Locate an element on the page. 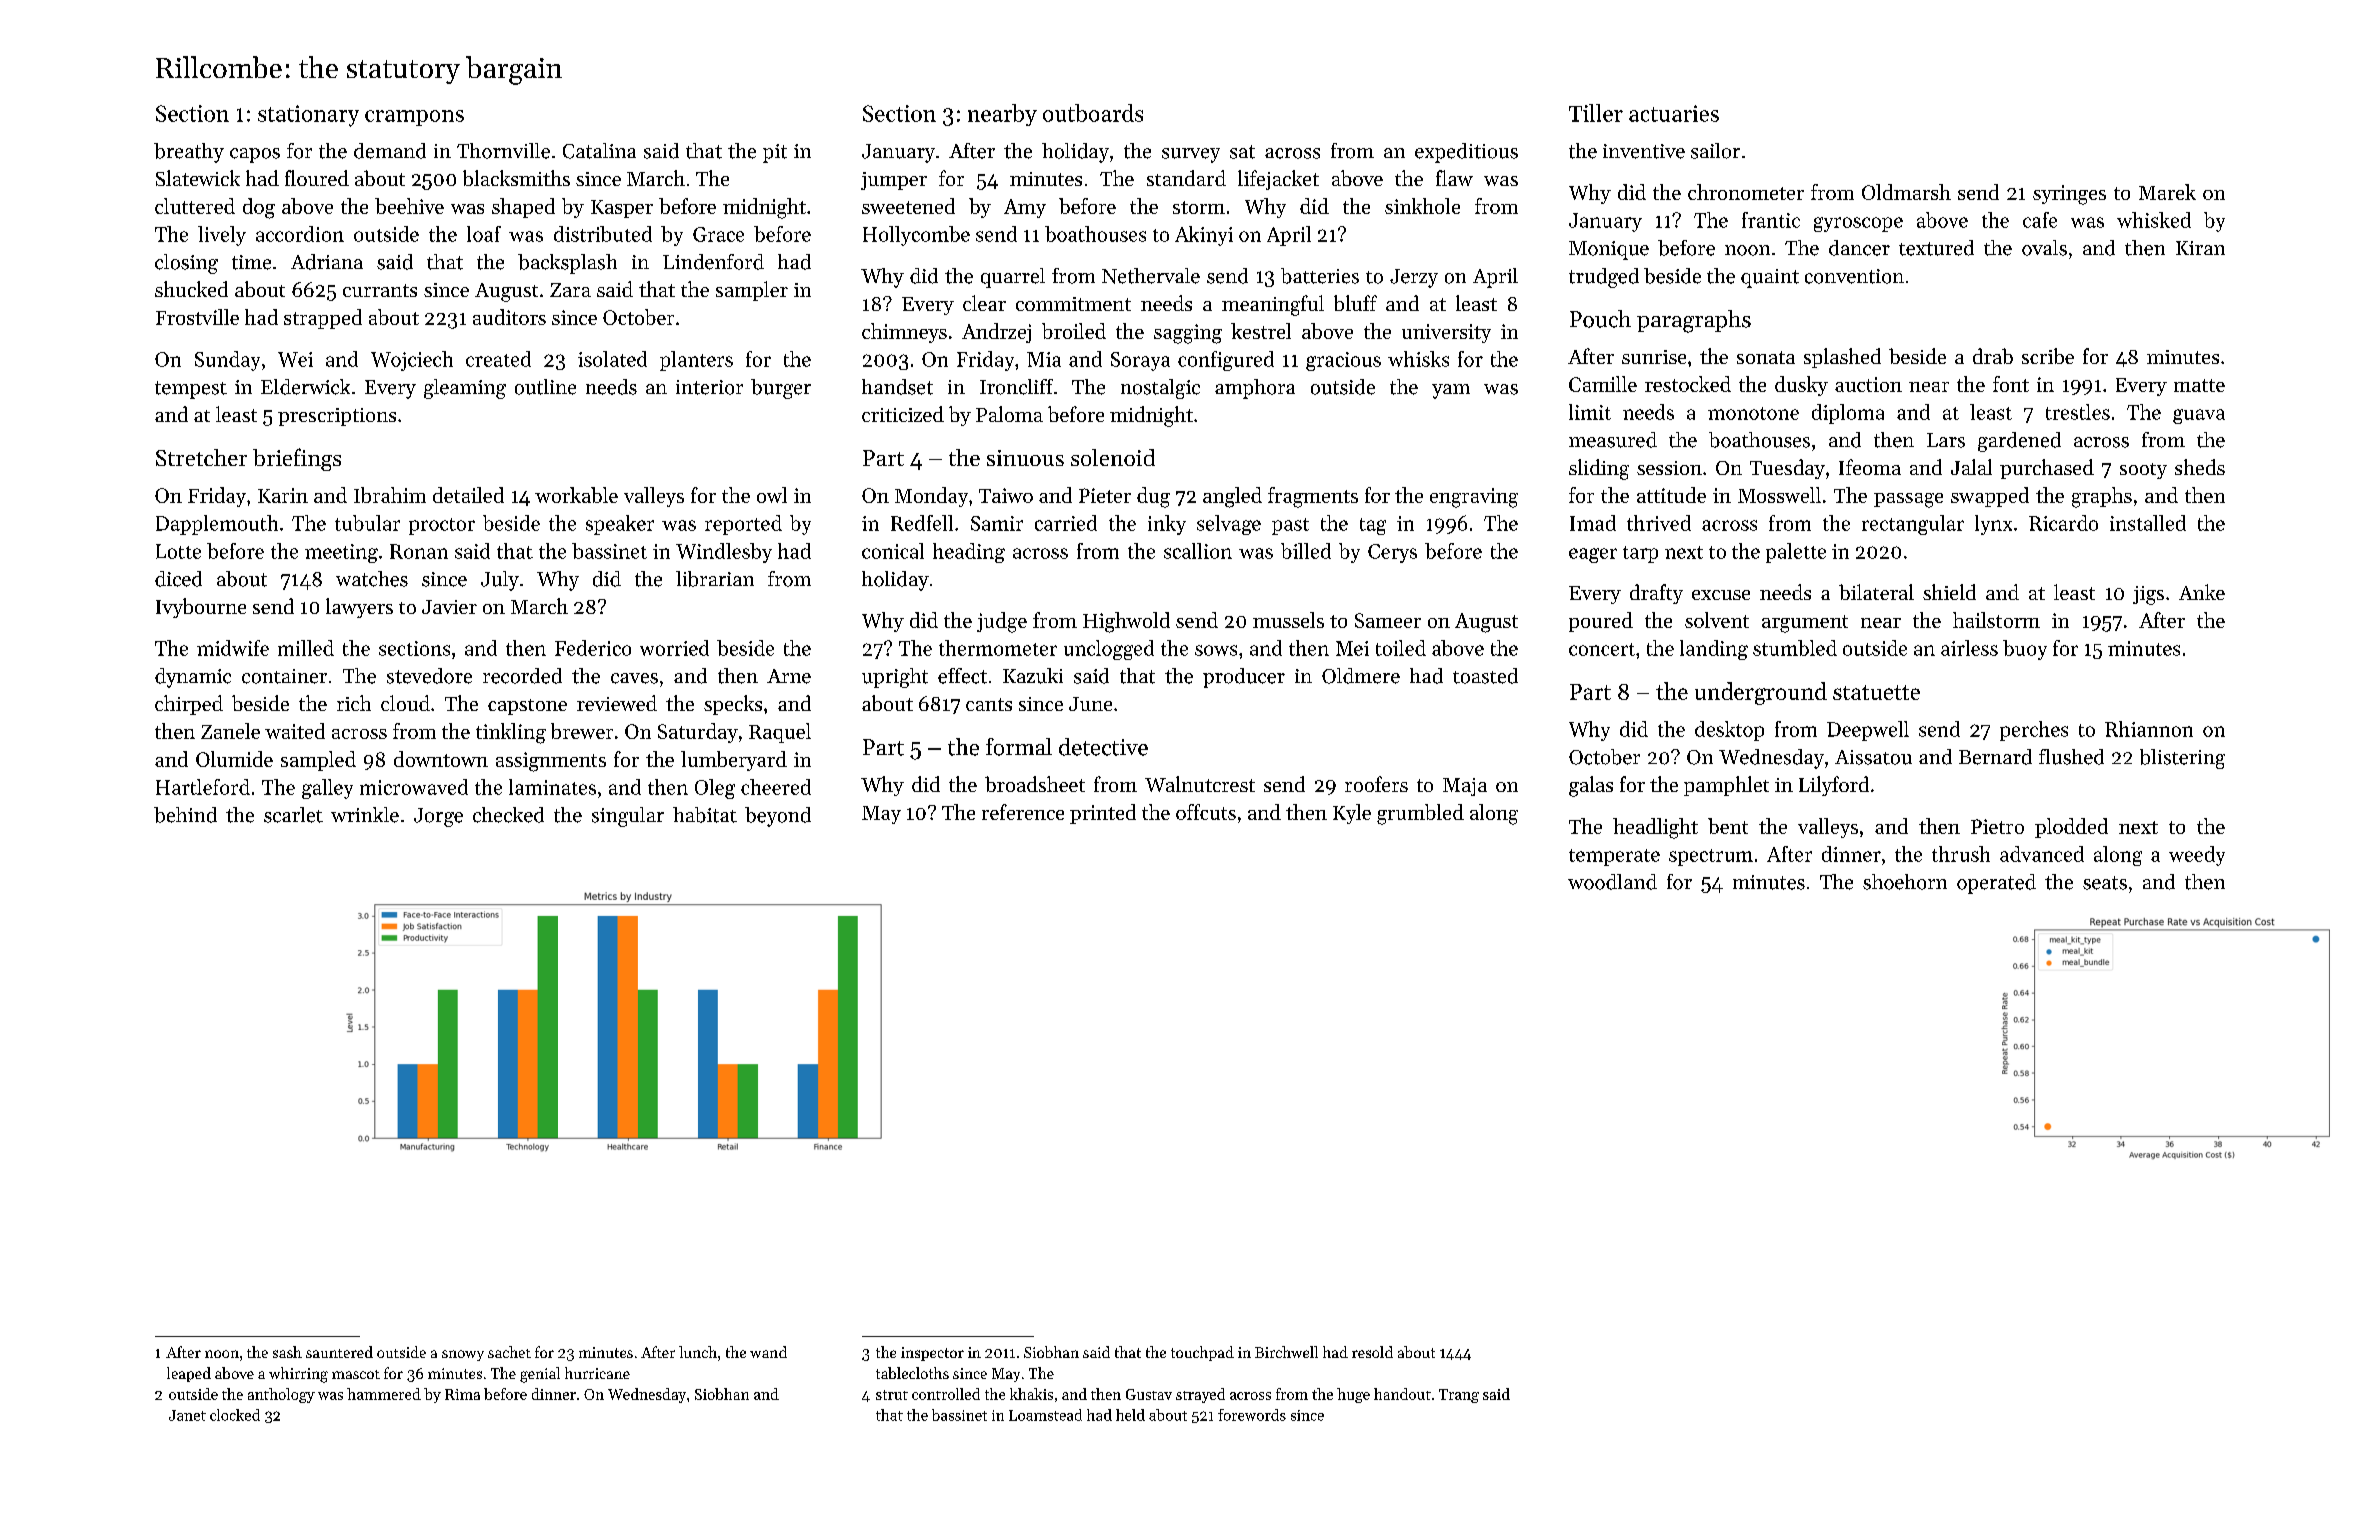  toasted is located at coordinates (1485, 676).
